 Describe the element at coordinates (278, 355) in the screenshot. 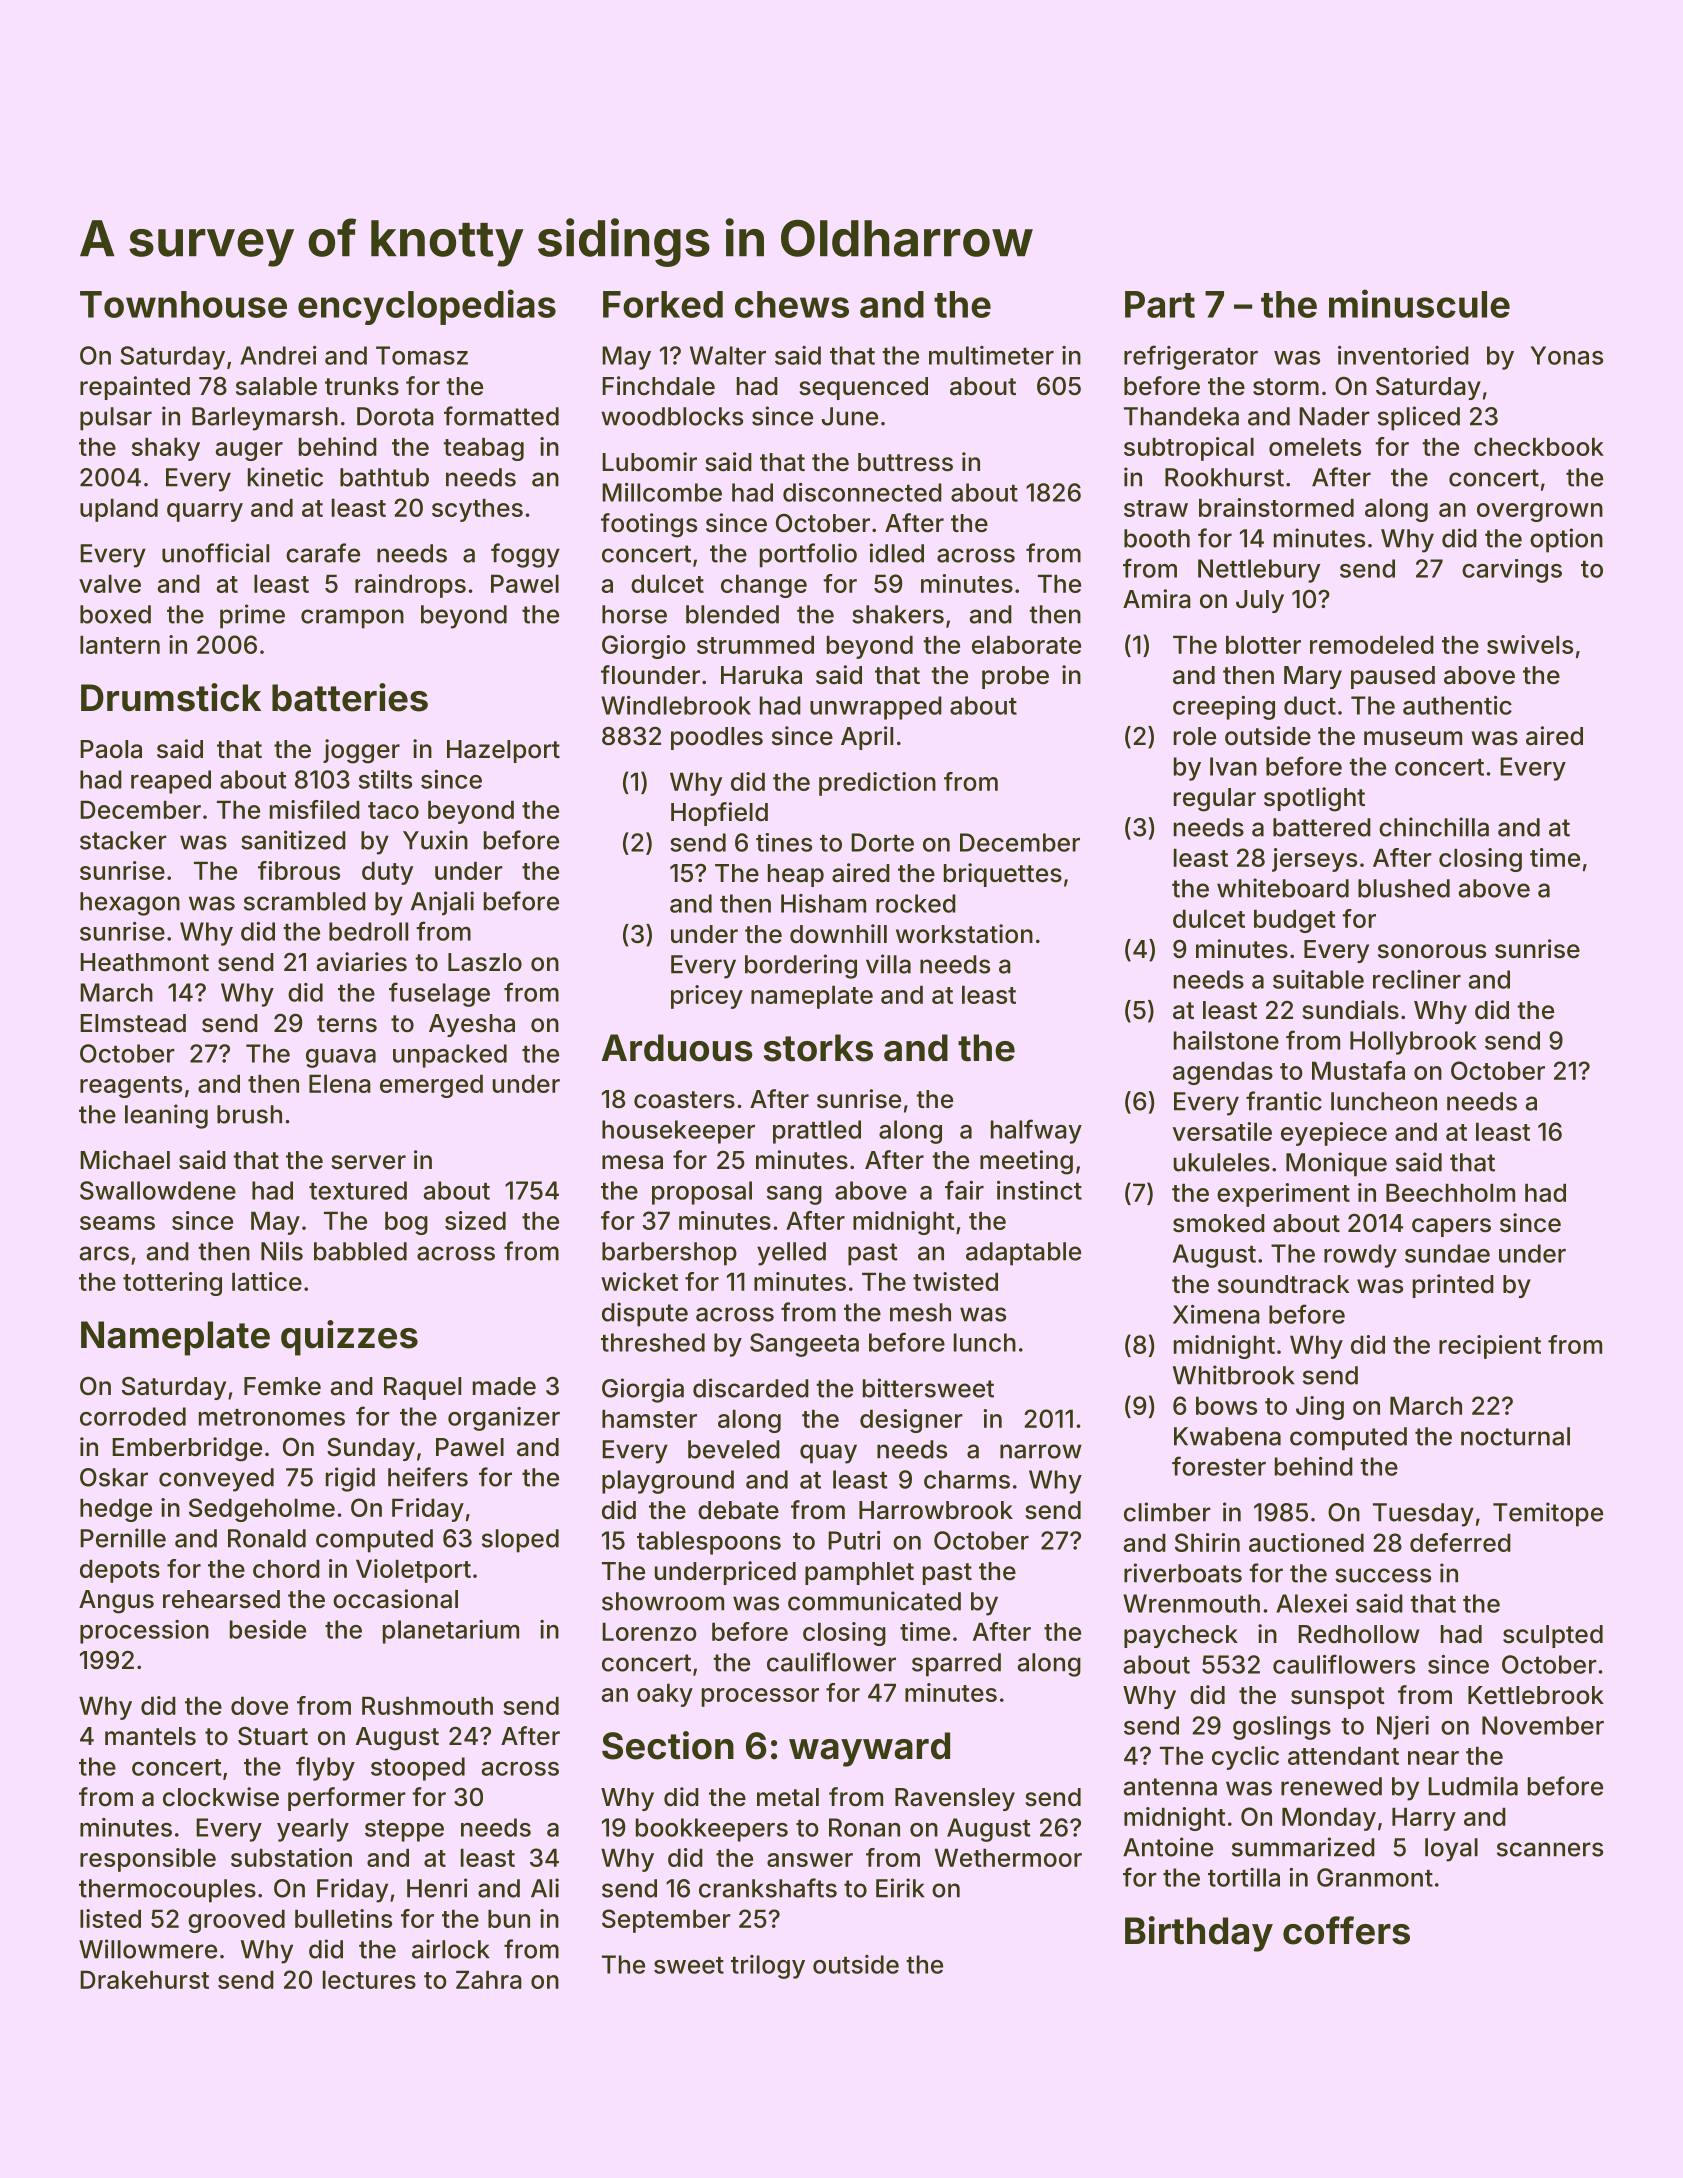

I see `Andrei` at that location.
